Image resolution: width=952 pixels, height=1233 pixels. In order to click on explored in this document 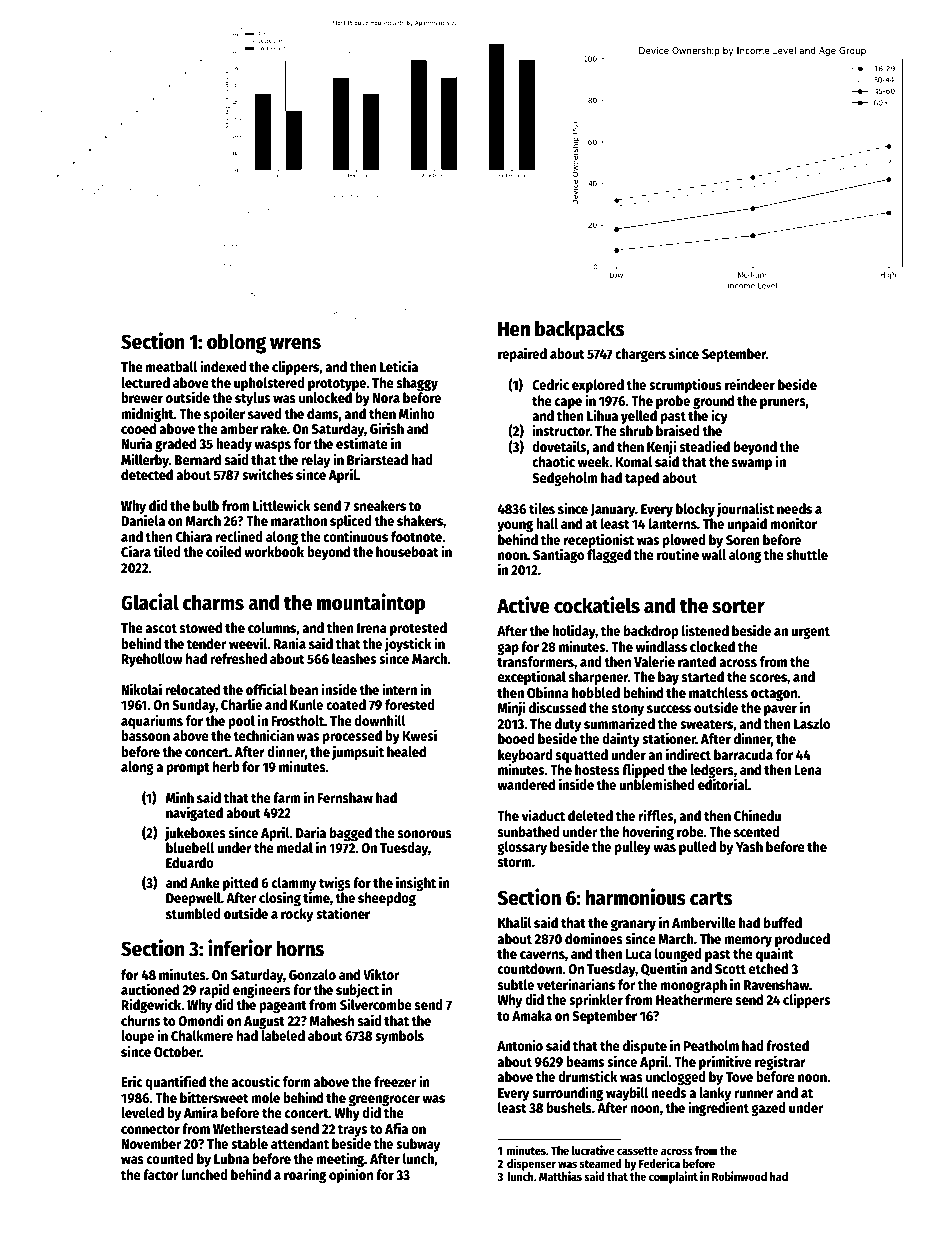, I will do `click(598, 386)`.
